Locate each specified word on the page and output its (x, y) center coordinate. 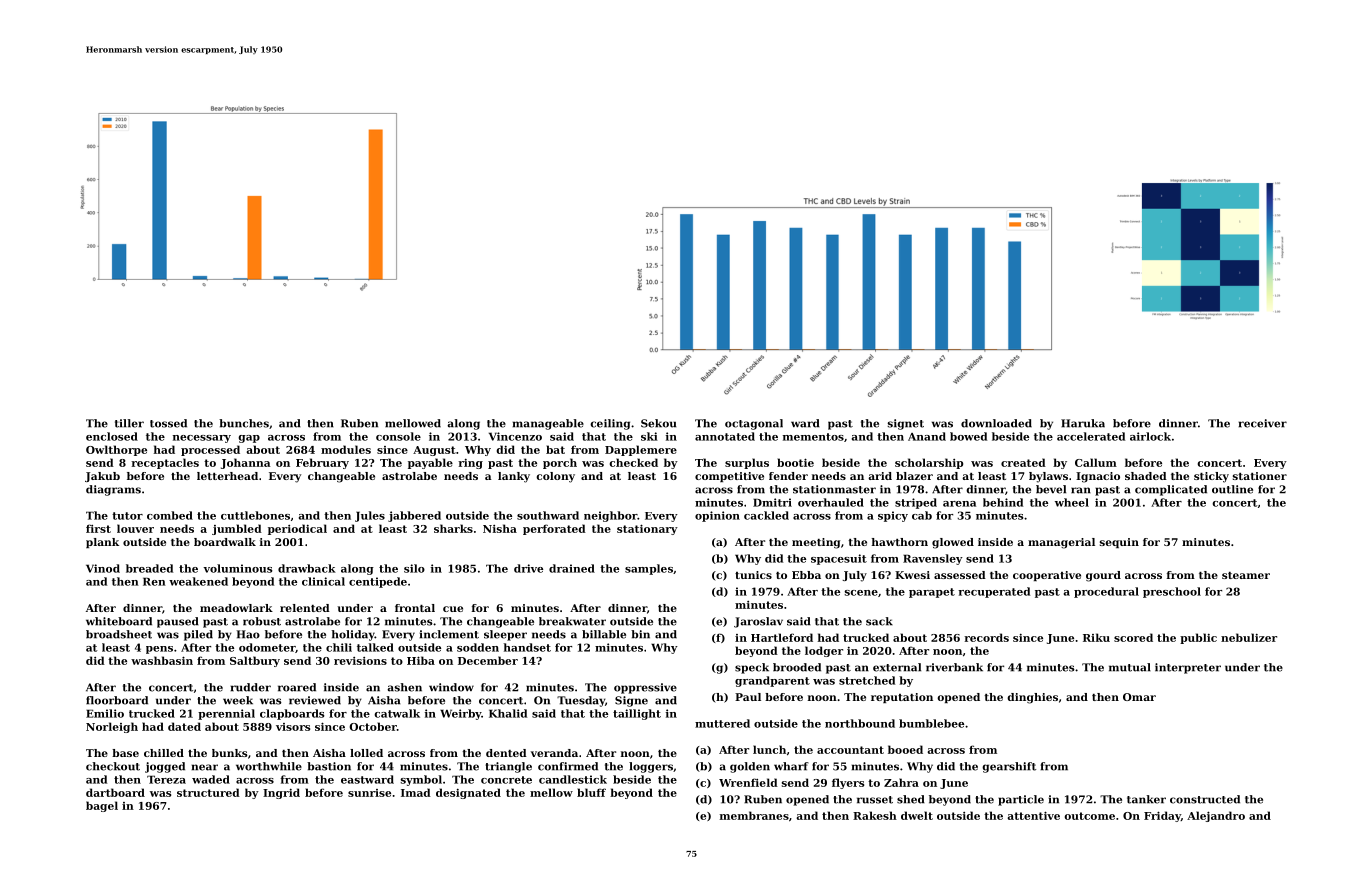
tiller (129, 423)
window (451, 687)
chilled (164, 753)
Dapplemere (641, 450)
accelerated (1091, 436)
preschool (1172, 592)
